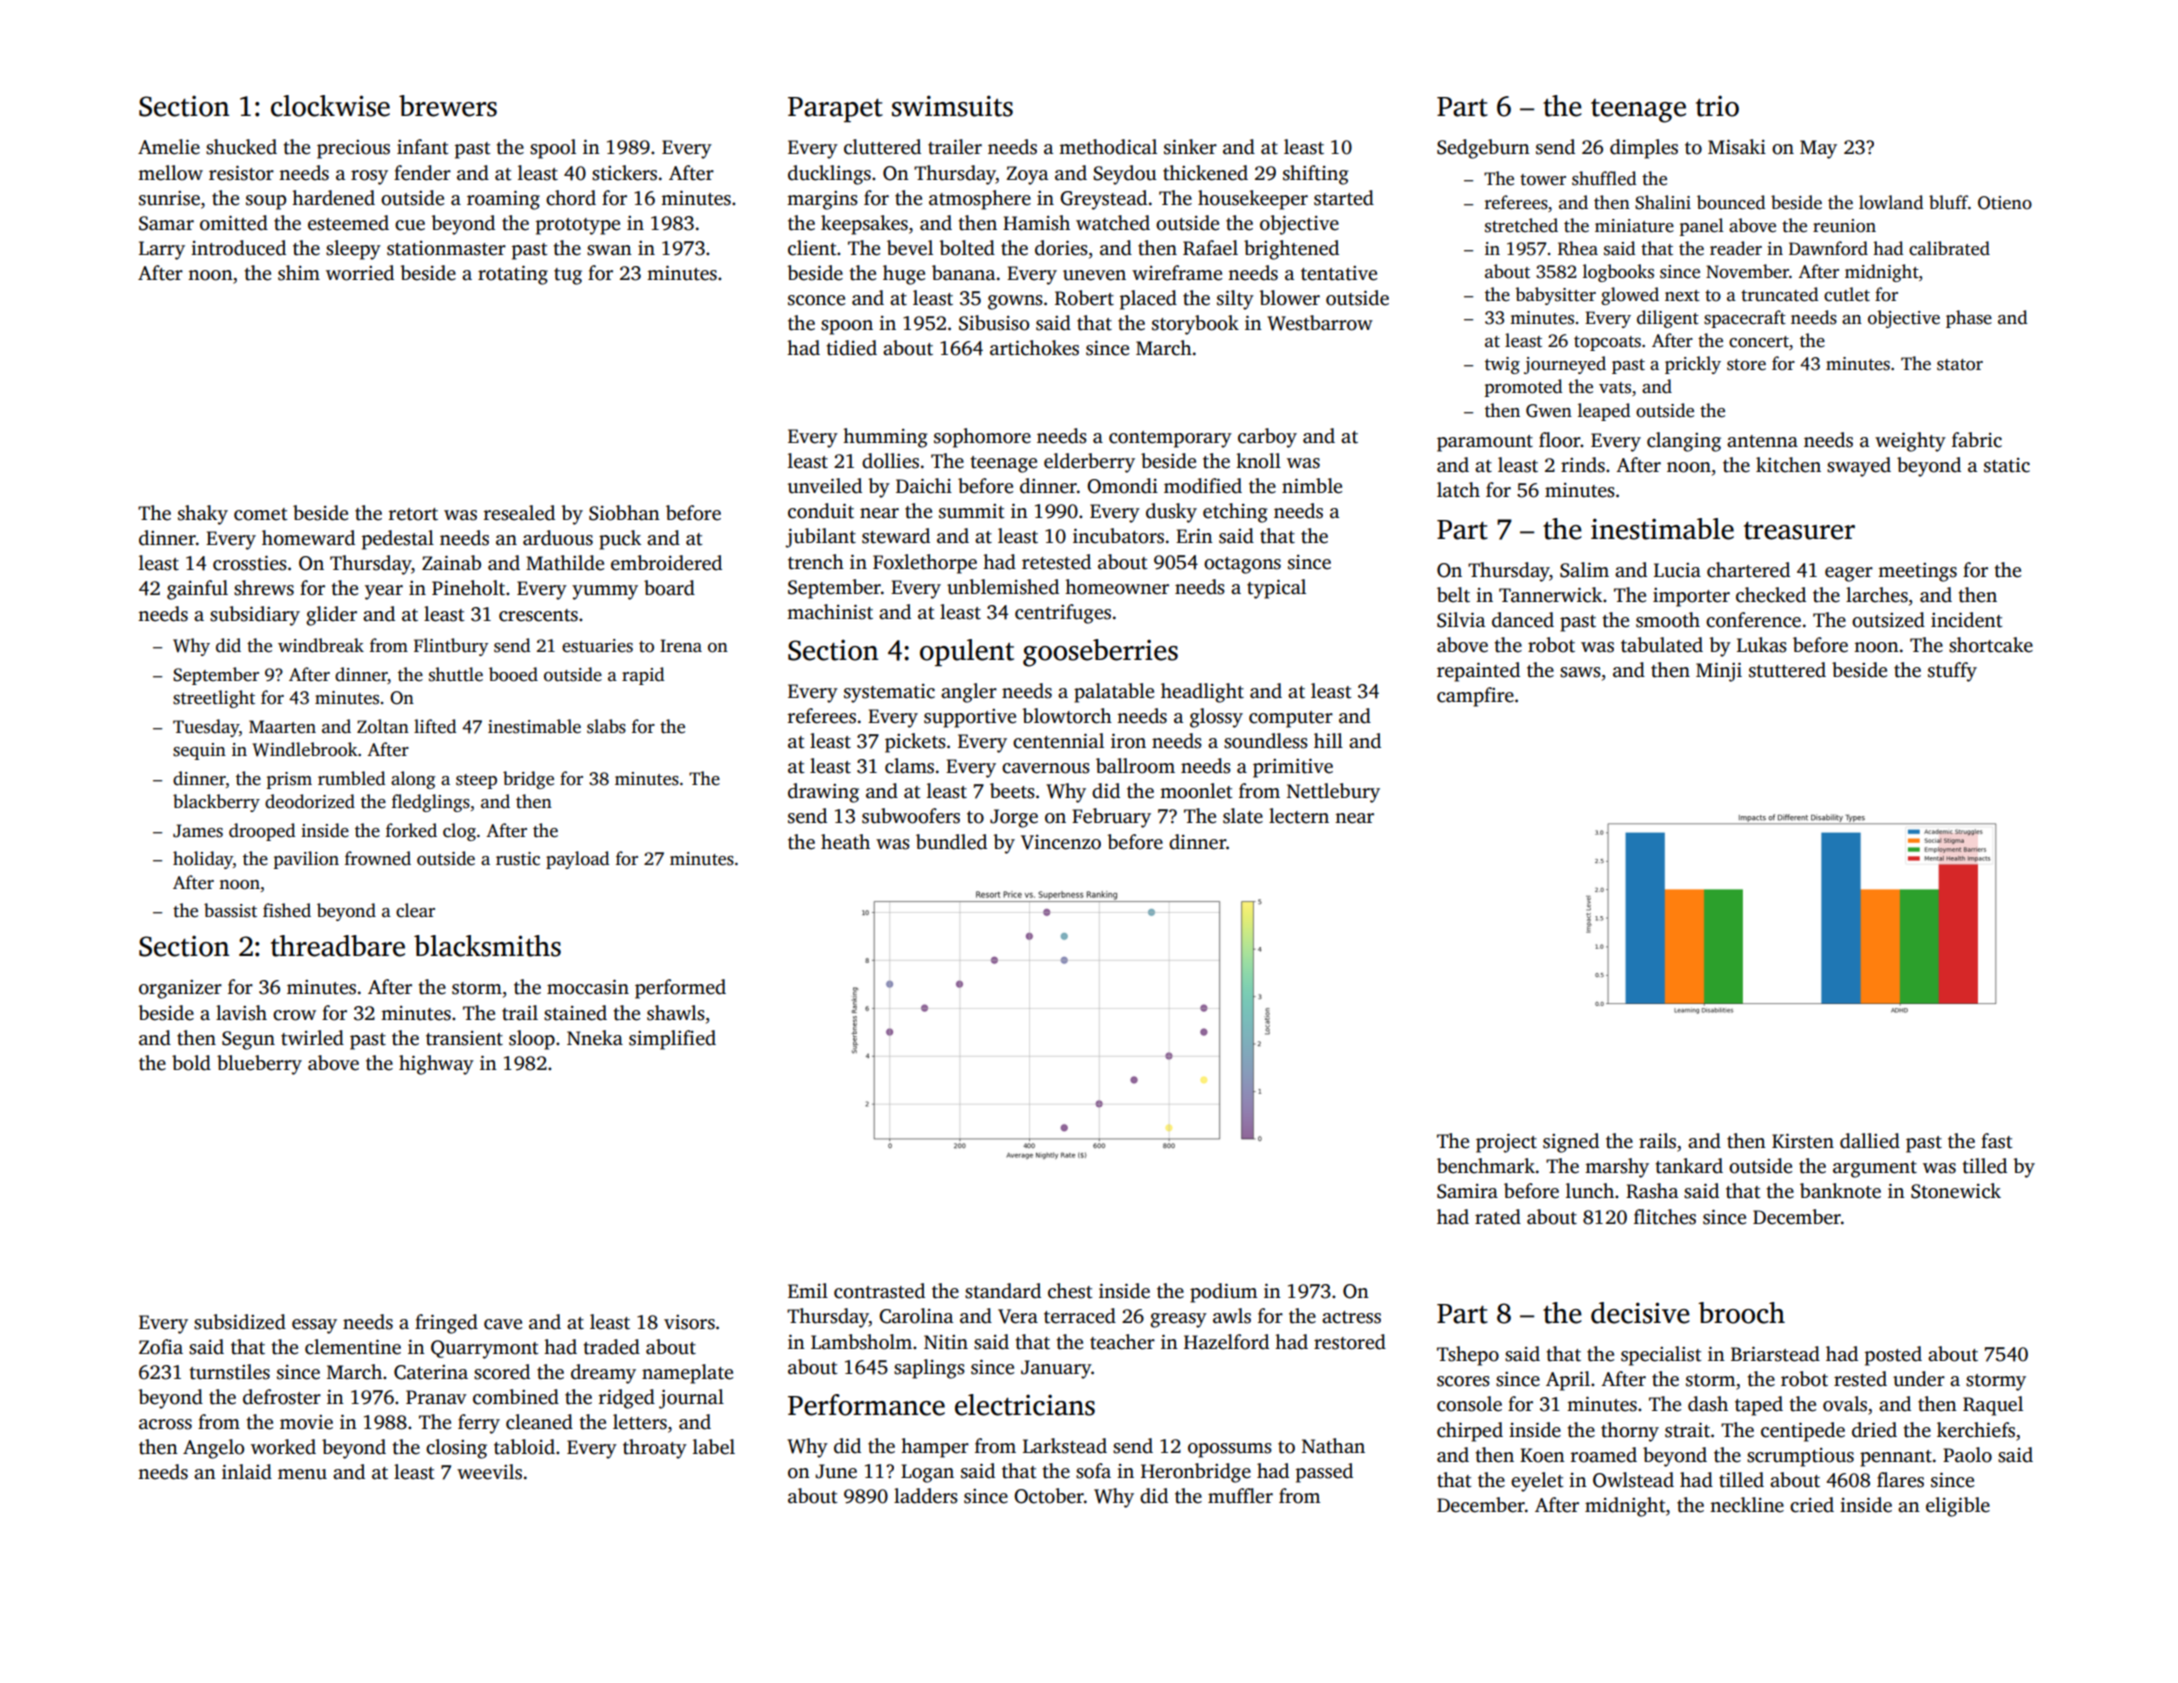  What do you see at coordinates (161, 1347) in the screenshot?
I see `Zofia` at bounding box center [161, 1347].
